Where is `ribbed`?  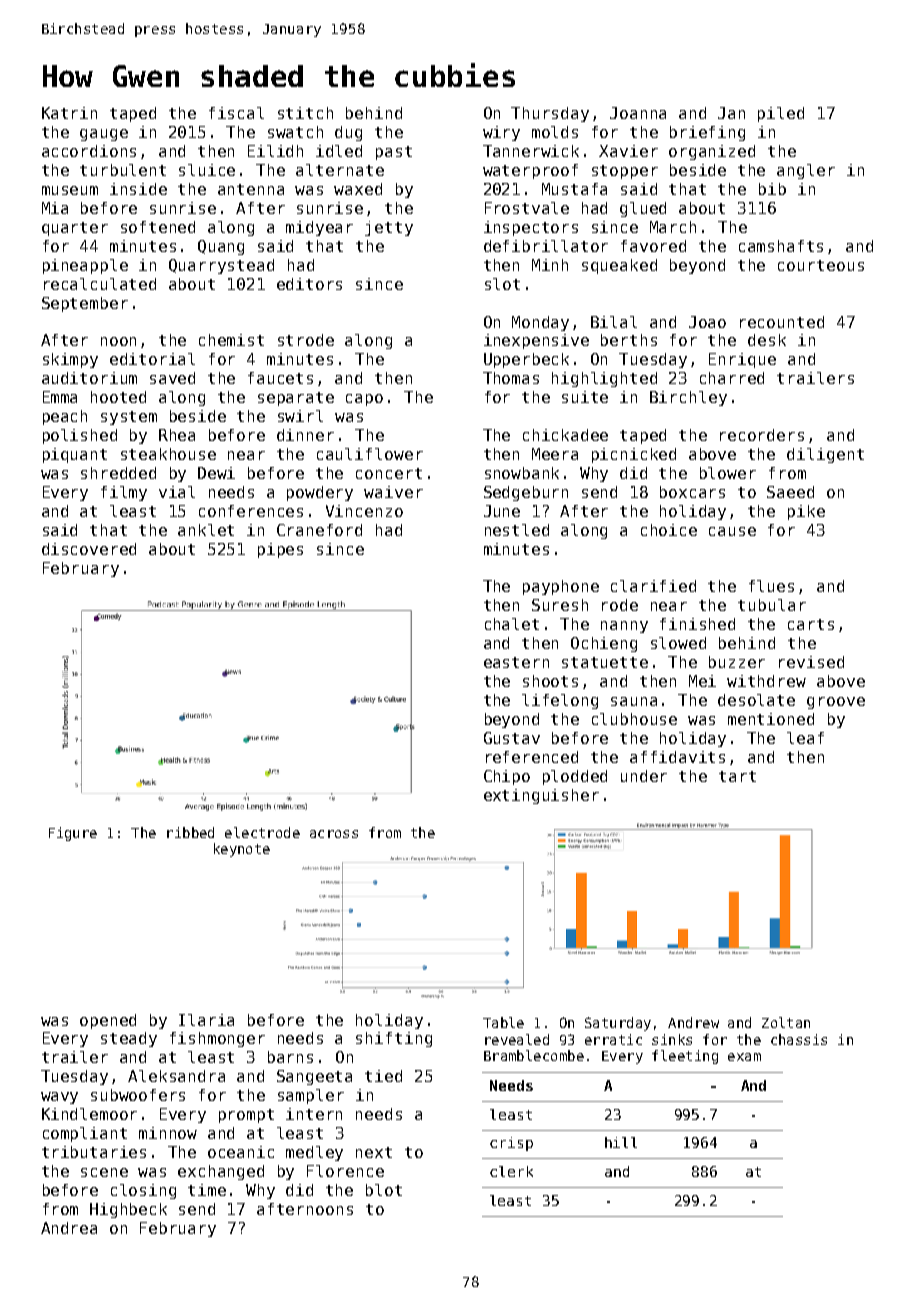
ribbed is located at coordinates (190, 832).
